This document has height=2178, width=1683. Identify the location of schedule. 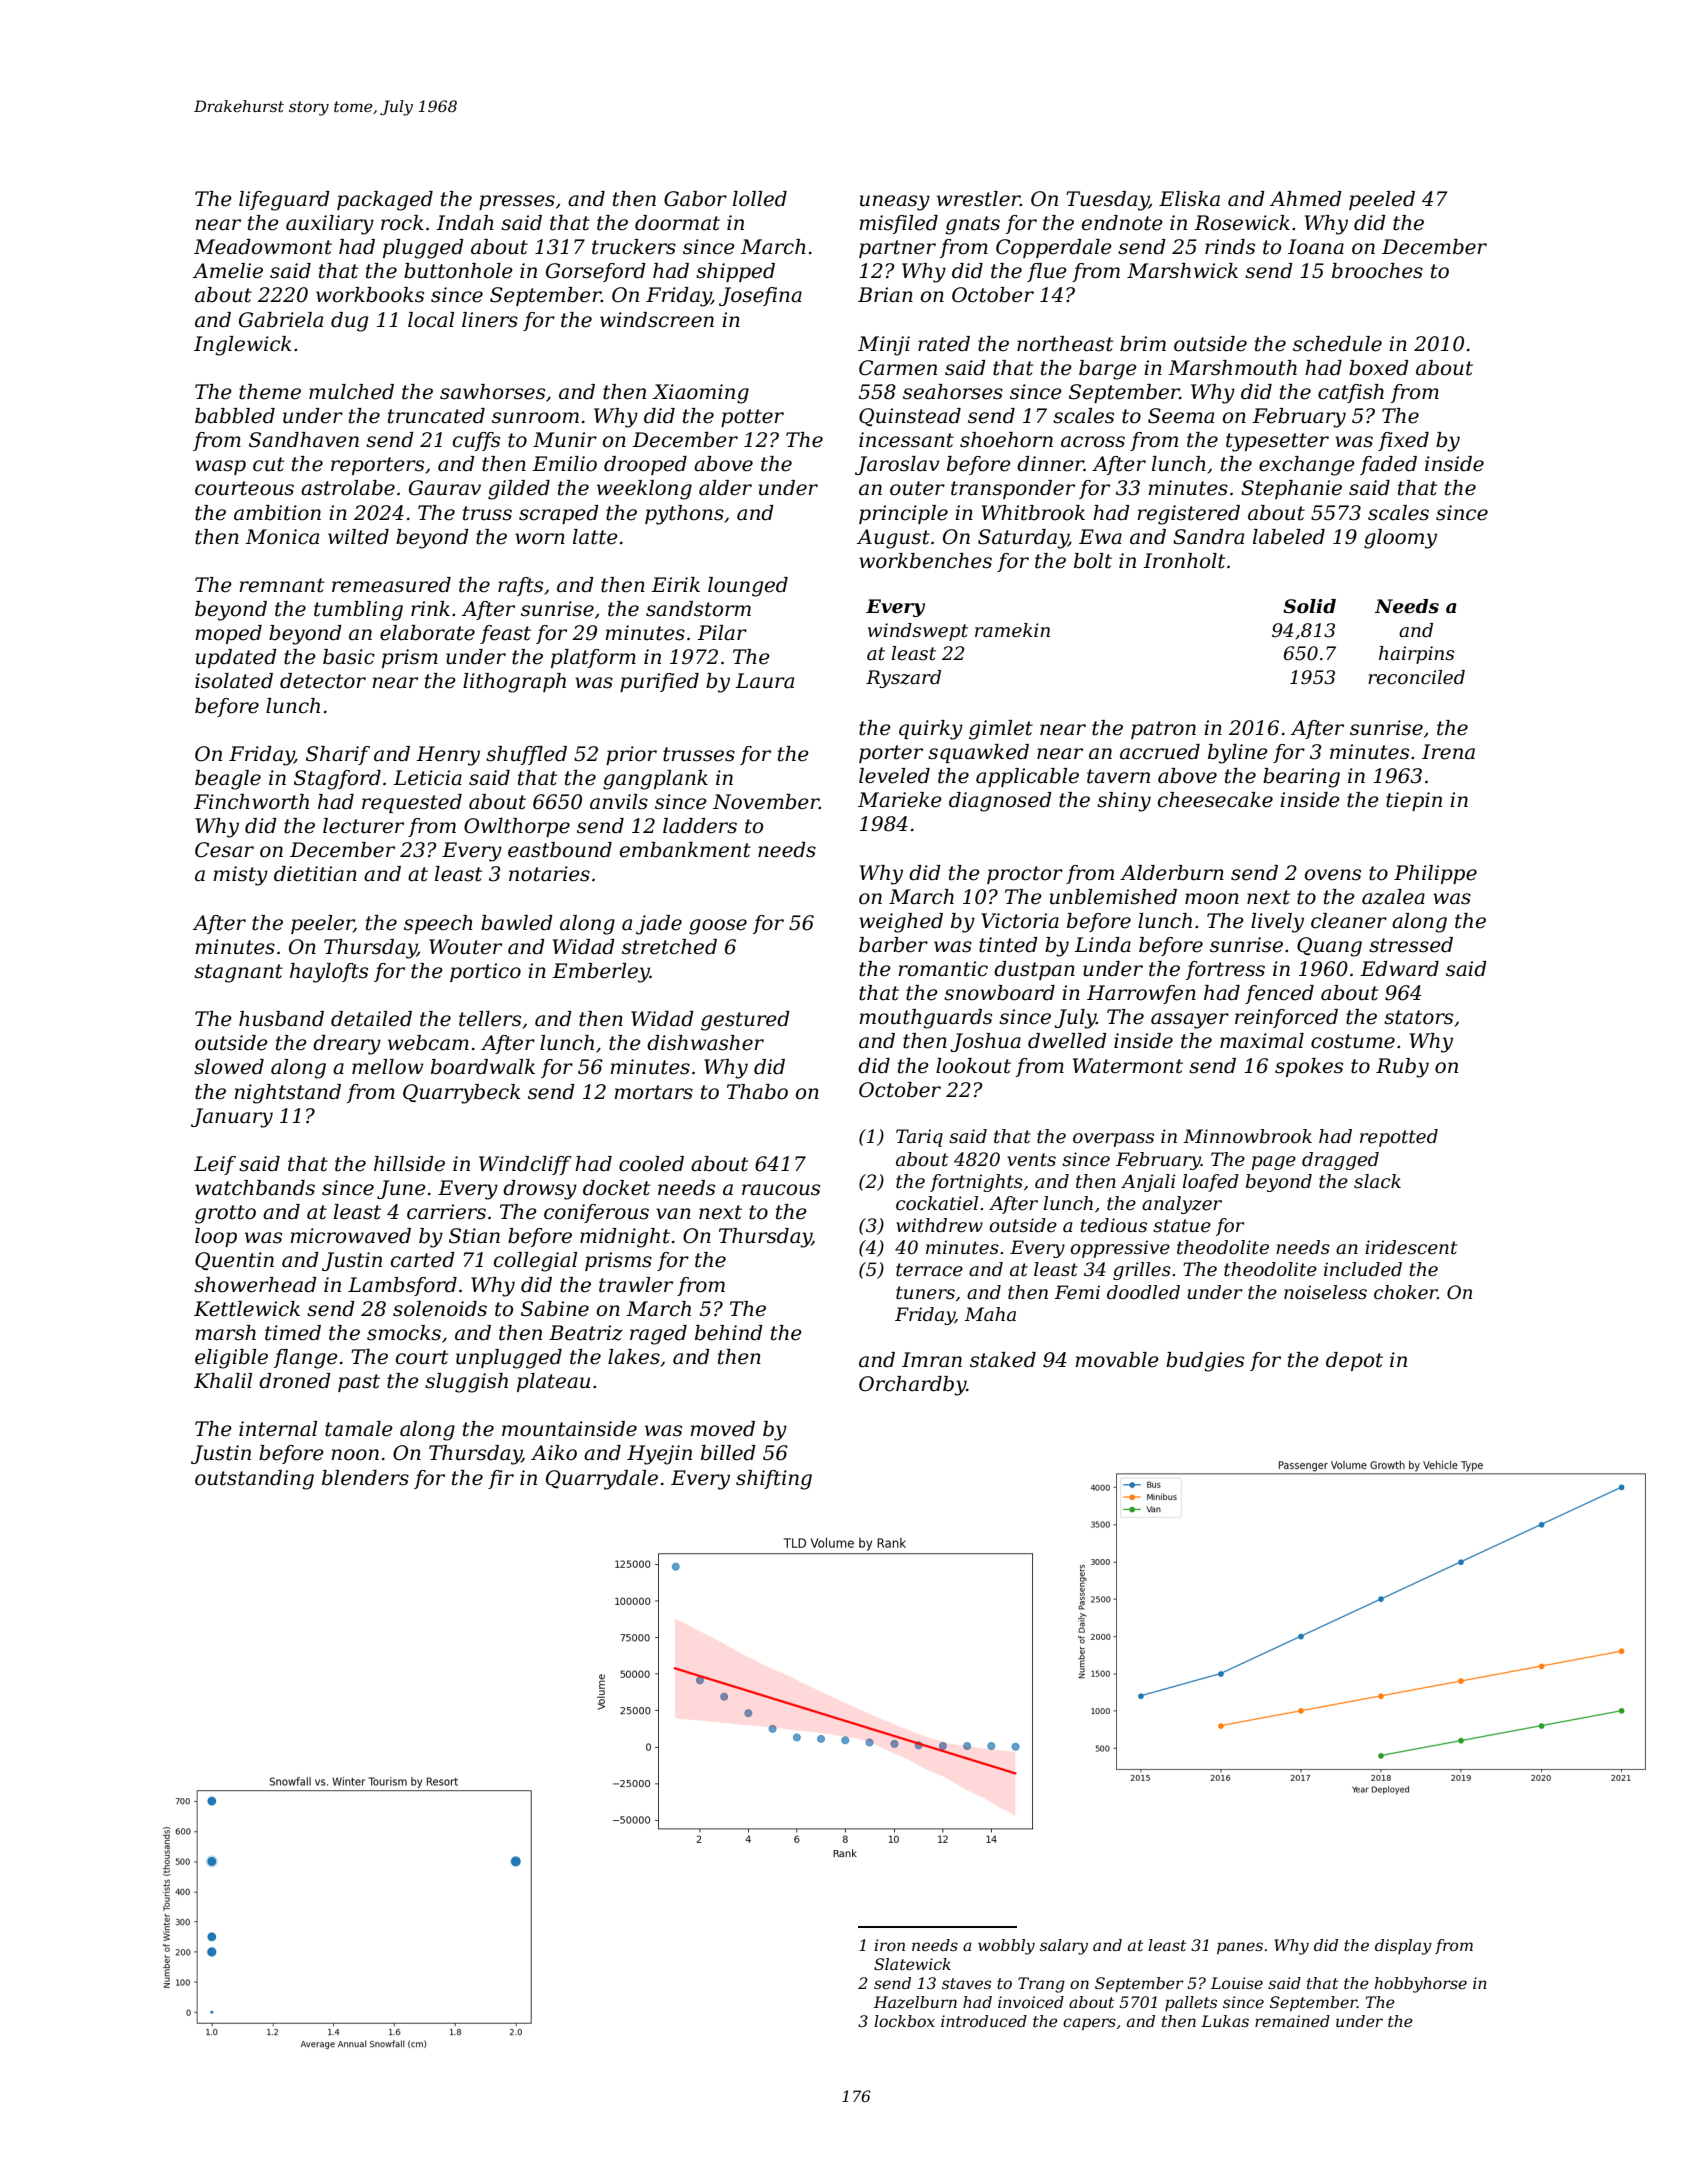
(1337, 344).
